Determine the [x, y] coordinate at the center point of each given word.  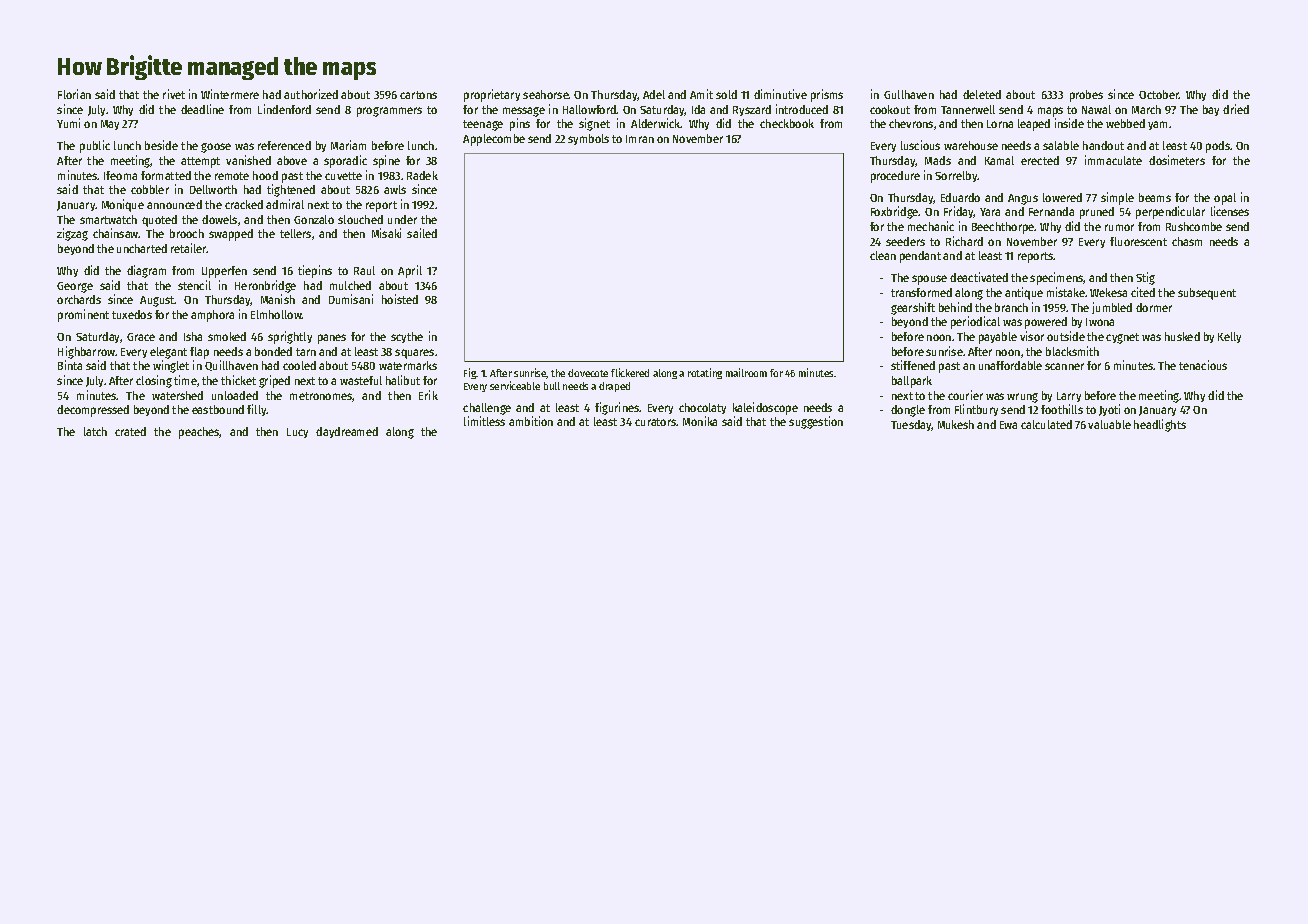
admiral [285, 204]
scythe [407, 337]
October [1159, 94]
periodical [975, 322]
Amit [701, 94]
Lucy [297, 433]
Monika [700, 421]
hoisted [400, 299]
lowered [1062, 197]
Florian [74, 94]
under [402, 219]
